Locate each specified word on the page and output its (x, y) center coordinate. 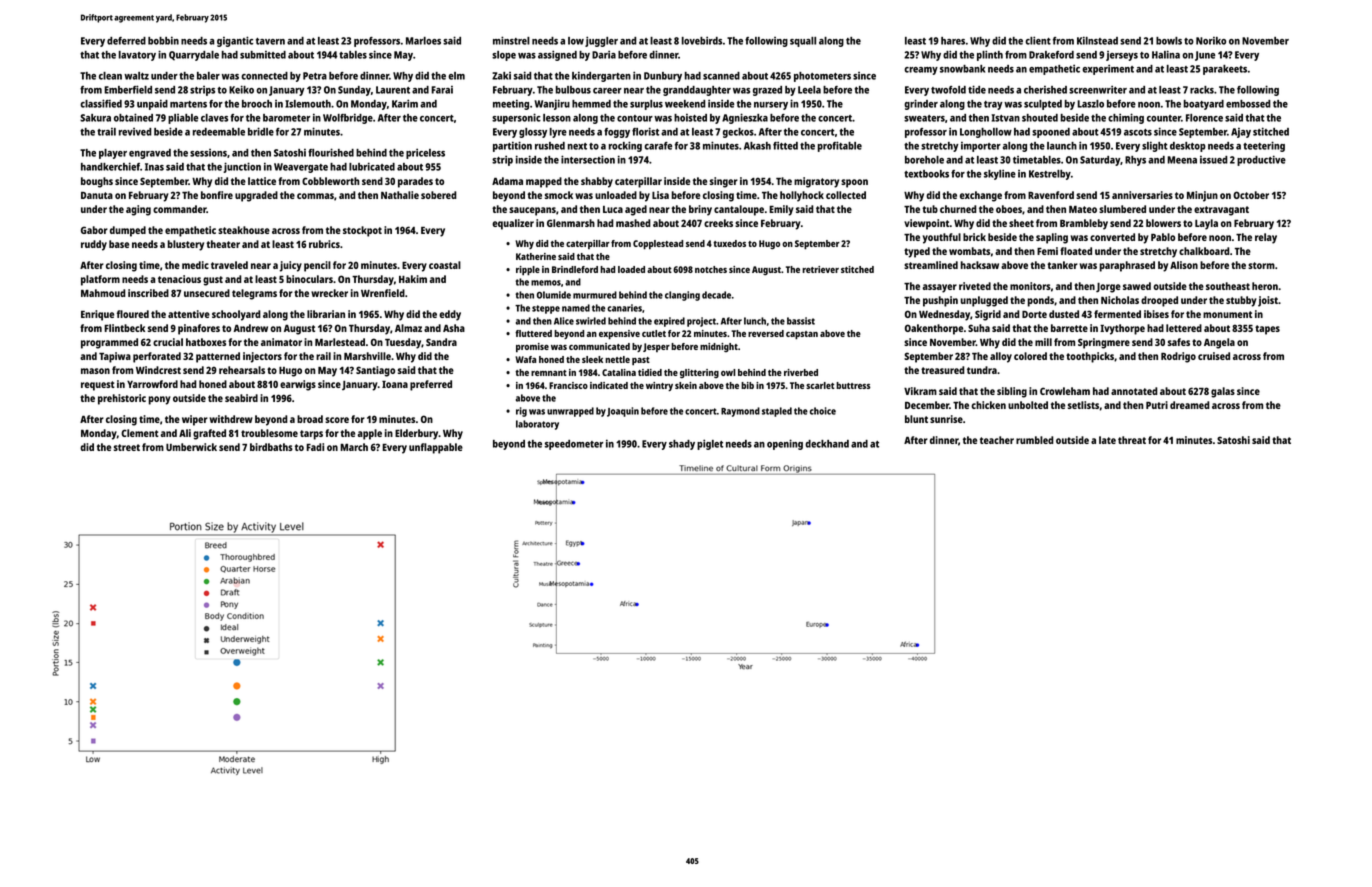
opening (785, 444)
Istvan (1005, 118)
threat (1132, 440)
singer (724, 182)
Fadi (315, 447)
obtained (133, 117)
